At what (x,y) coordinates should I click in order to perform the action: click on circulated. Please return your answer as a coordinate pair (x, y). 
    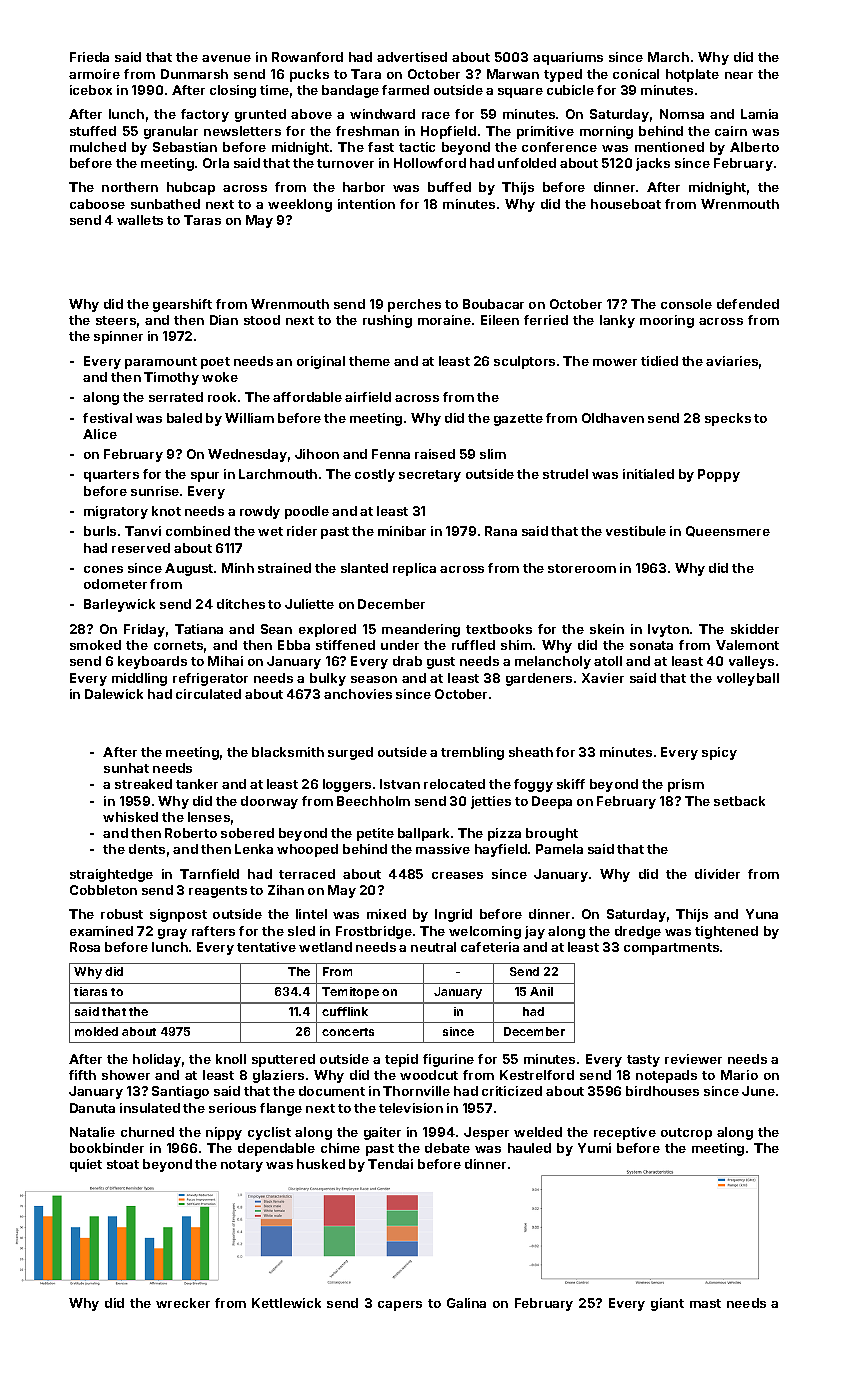
    Looking at the image, I should click on (208, 694).
